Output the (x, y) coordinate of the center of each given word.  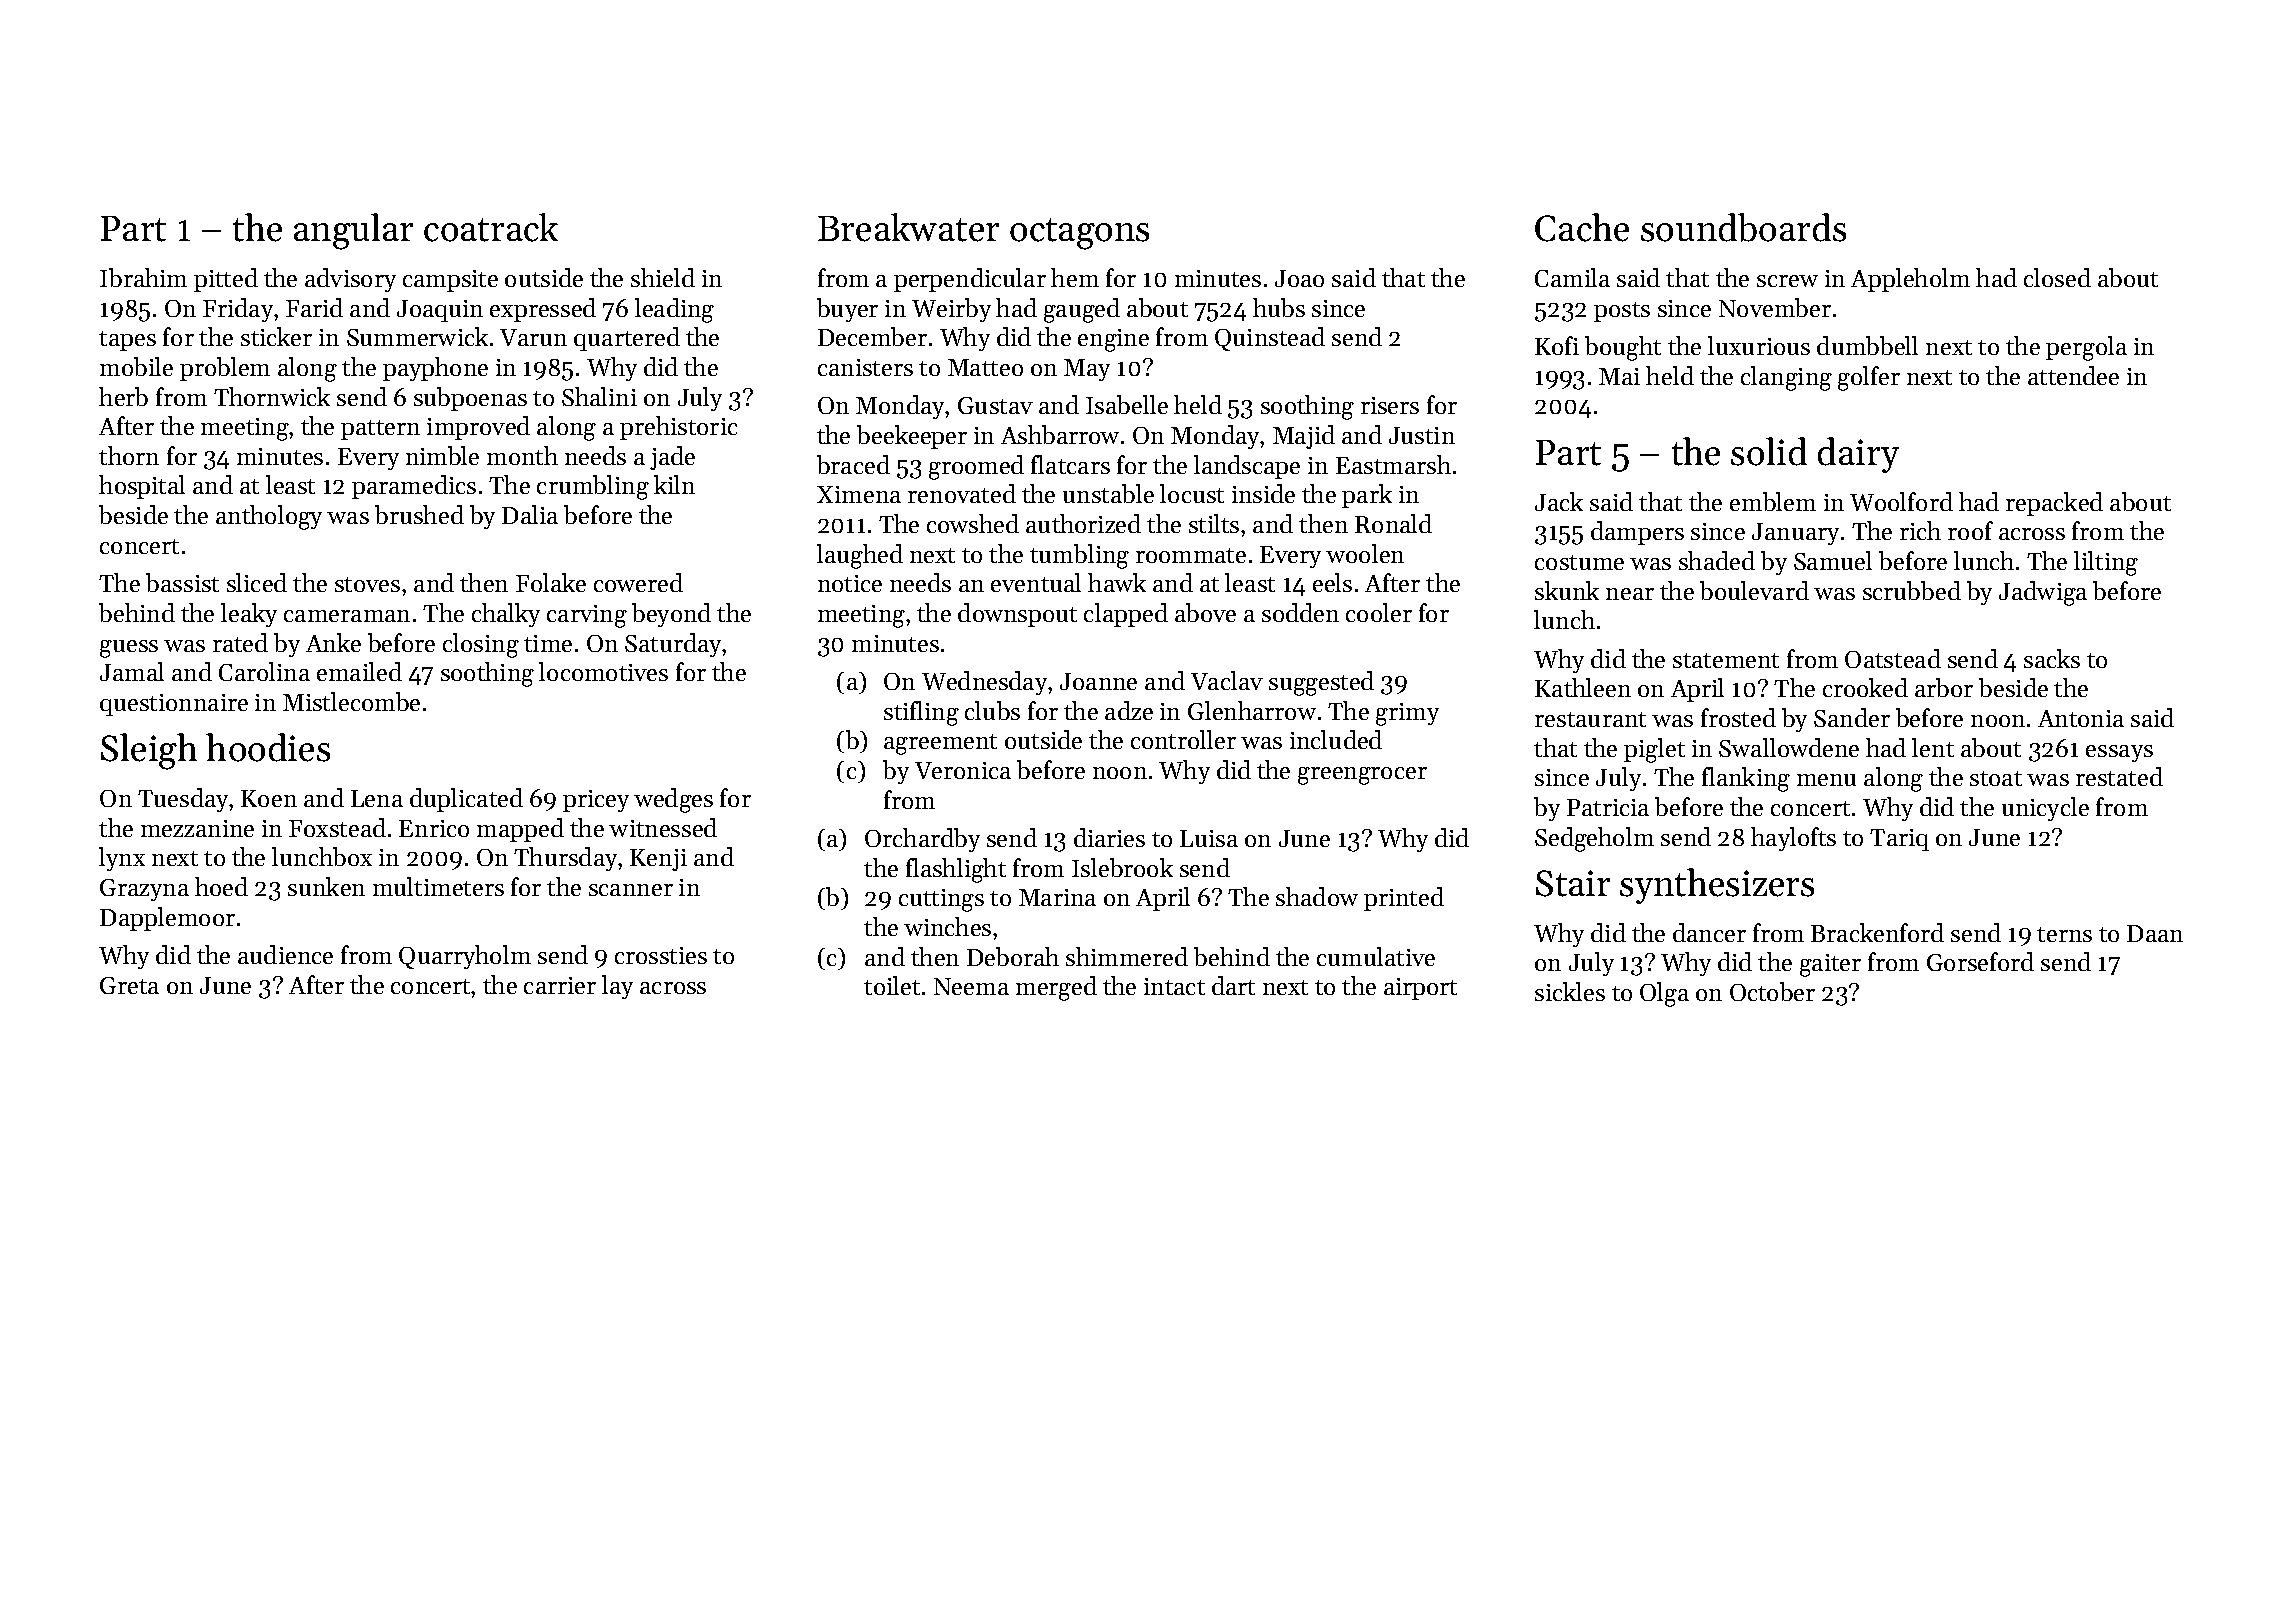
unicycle (2045, 809)
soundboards (1743, 227)
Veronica (963, 770)
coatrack (491, 227)
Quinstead (1270, 339)
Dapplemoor (167, 919)
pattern (380, 430)
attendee (2073, 375)
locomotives (603, 671)
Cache (1582, 227)
